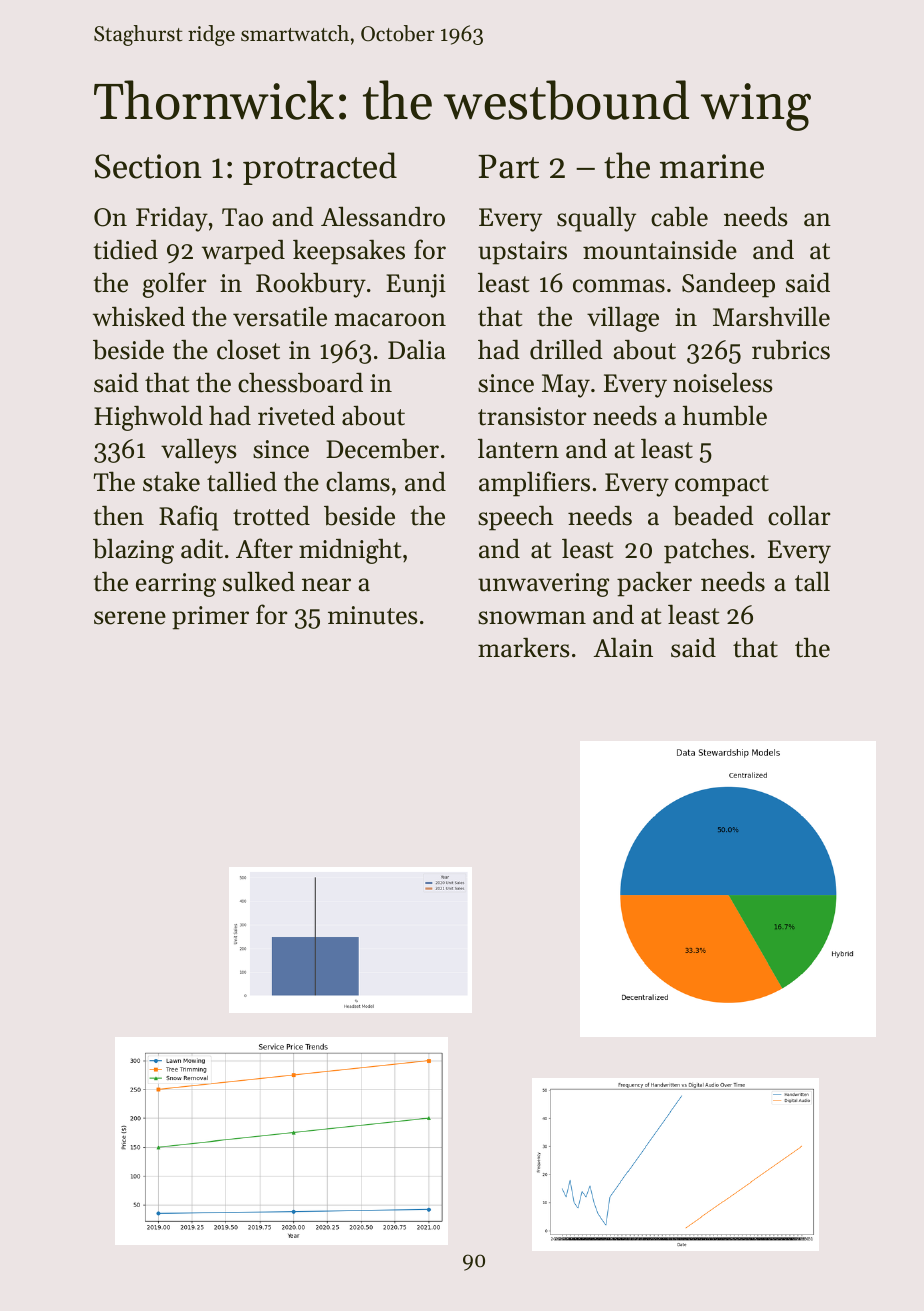 The width and height of the screenshot is (924, 1311). Describe the element at coordinates (210, 618) in the screenshot. I see `primer` at that location.
